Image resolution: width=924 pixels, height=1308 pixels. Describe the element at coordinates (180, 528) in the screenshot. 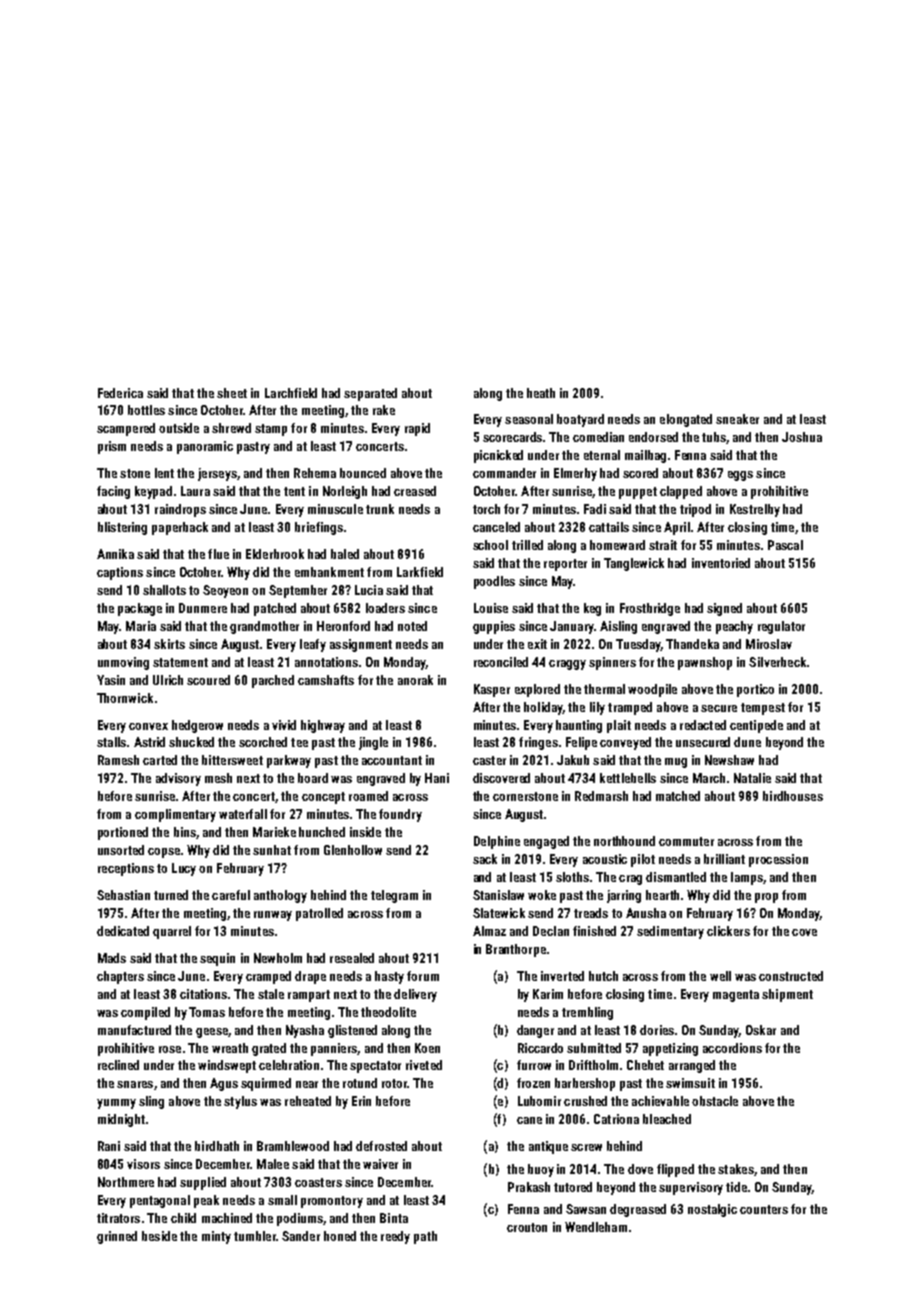

I see `paperback` at that location.
